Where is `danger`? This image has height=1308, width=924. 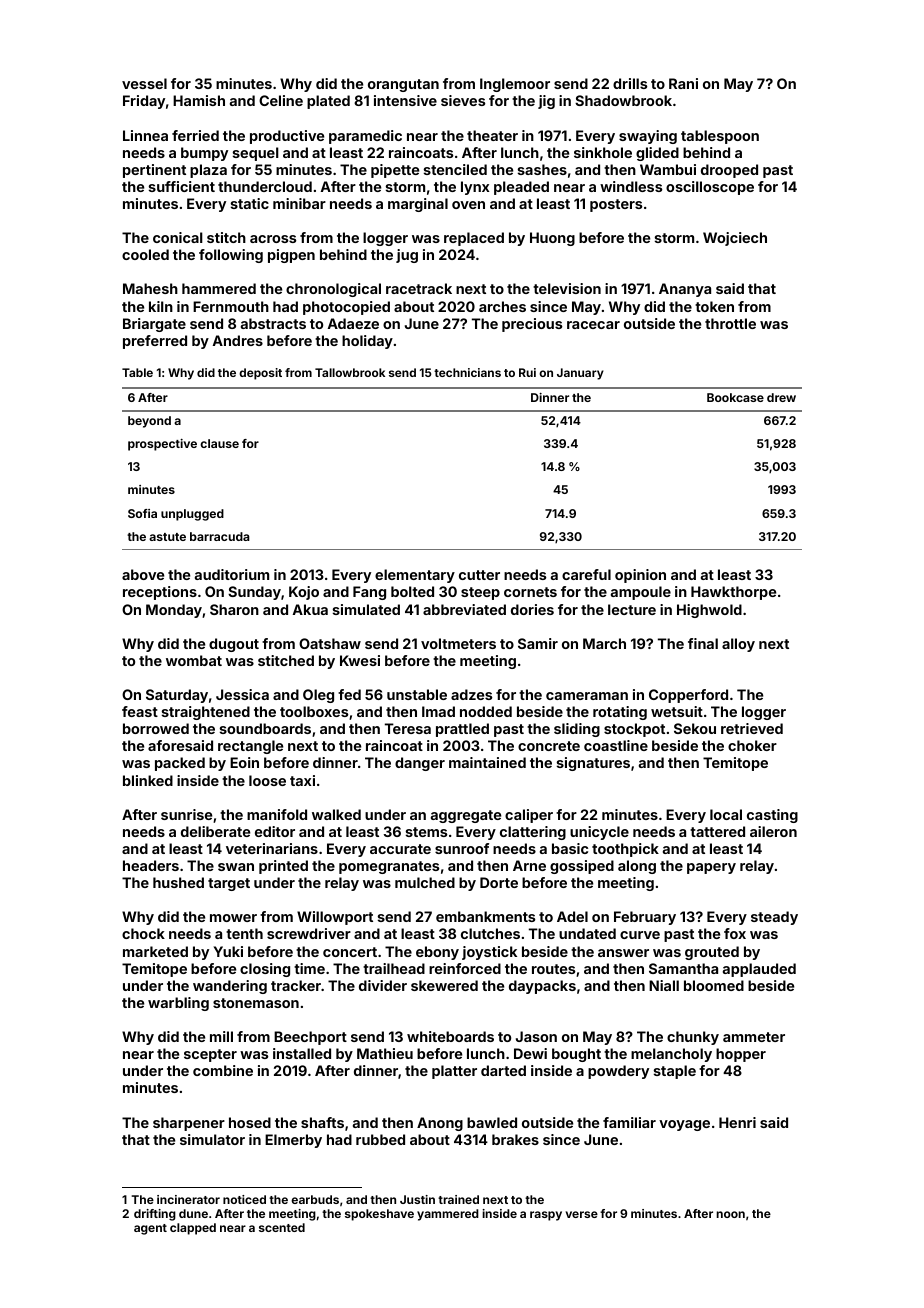 danger is located at coordinates (420, 764).
